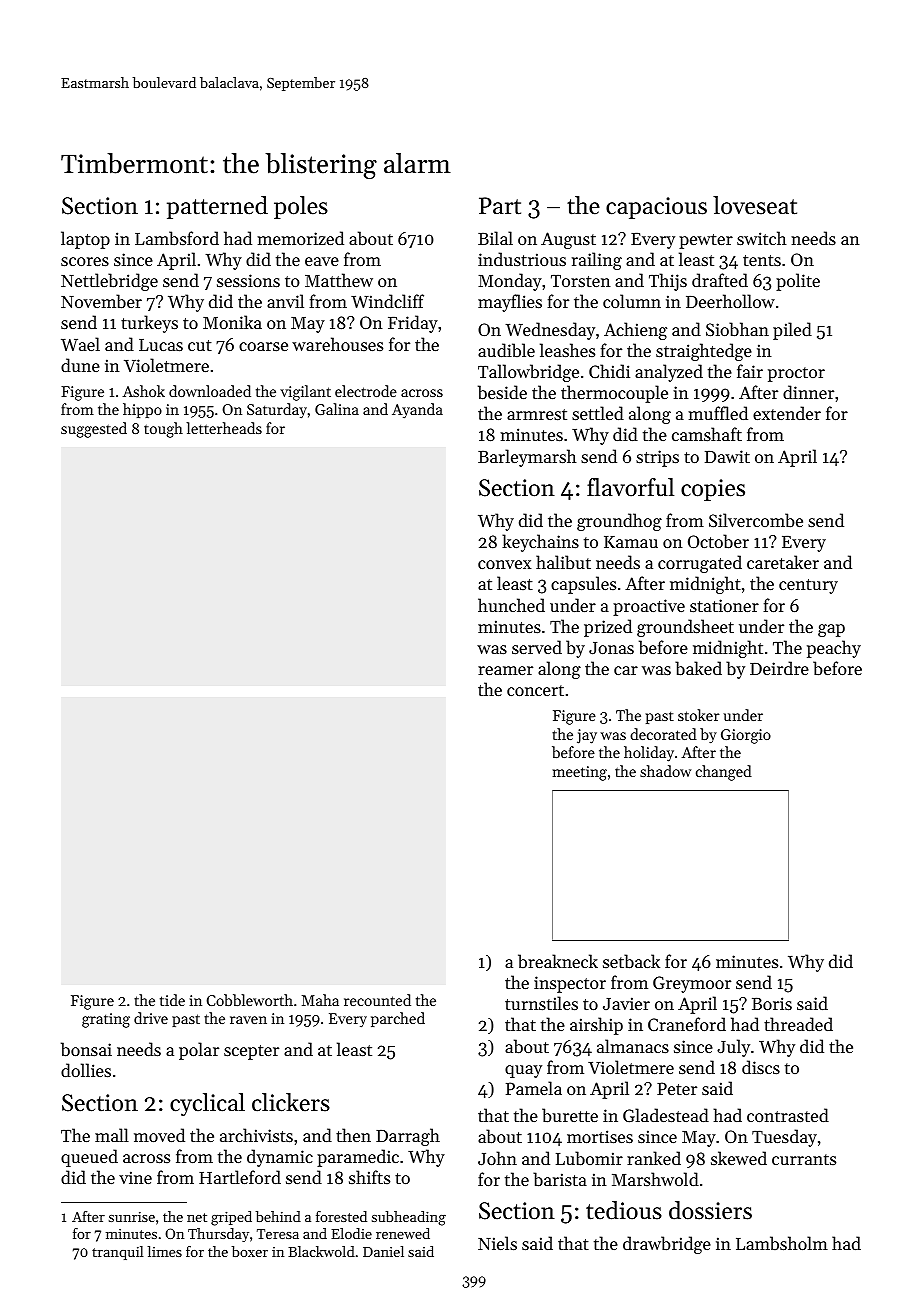  Describe the element at coordinates (746, 736) in the image. I see `Giorgio` at that location.
